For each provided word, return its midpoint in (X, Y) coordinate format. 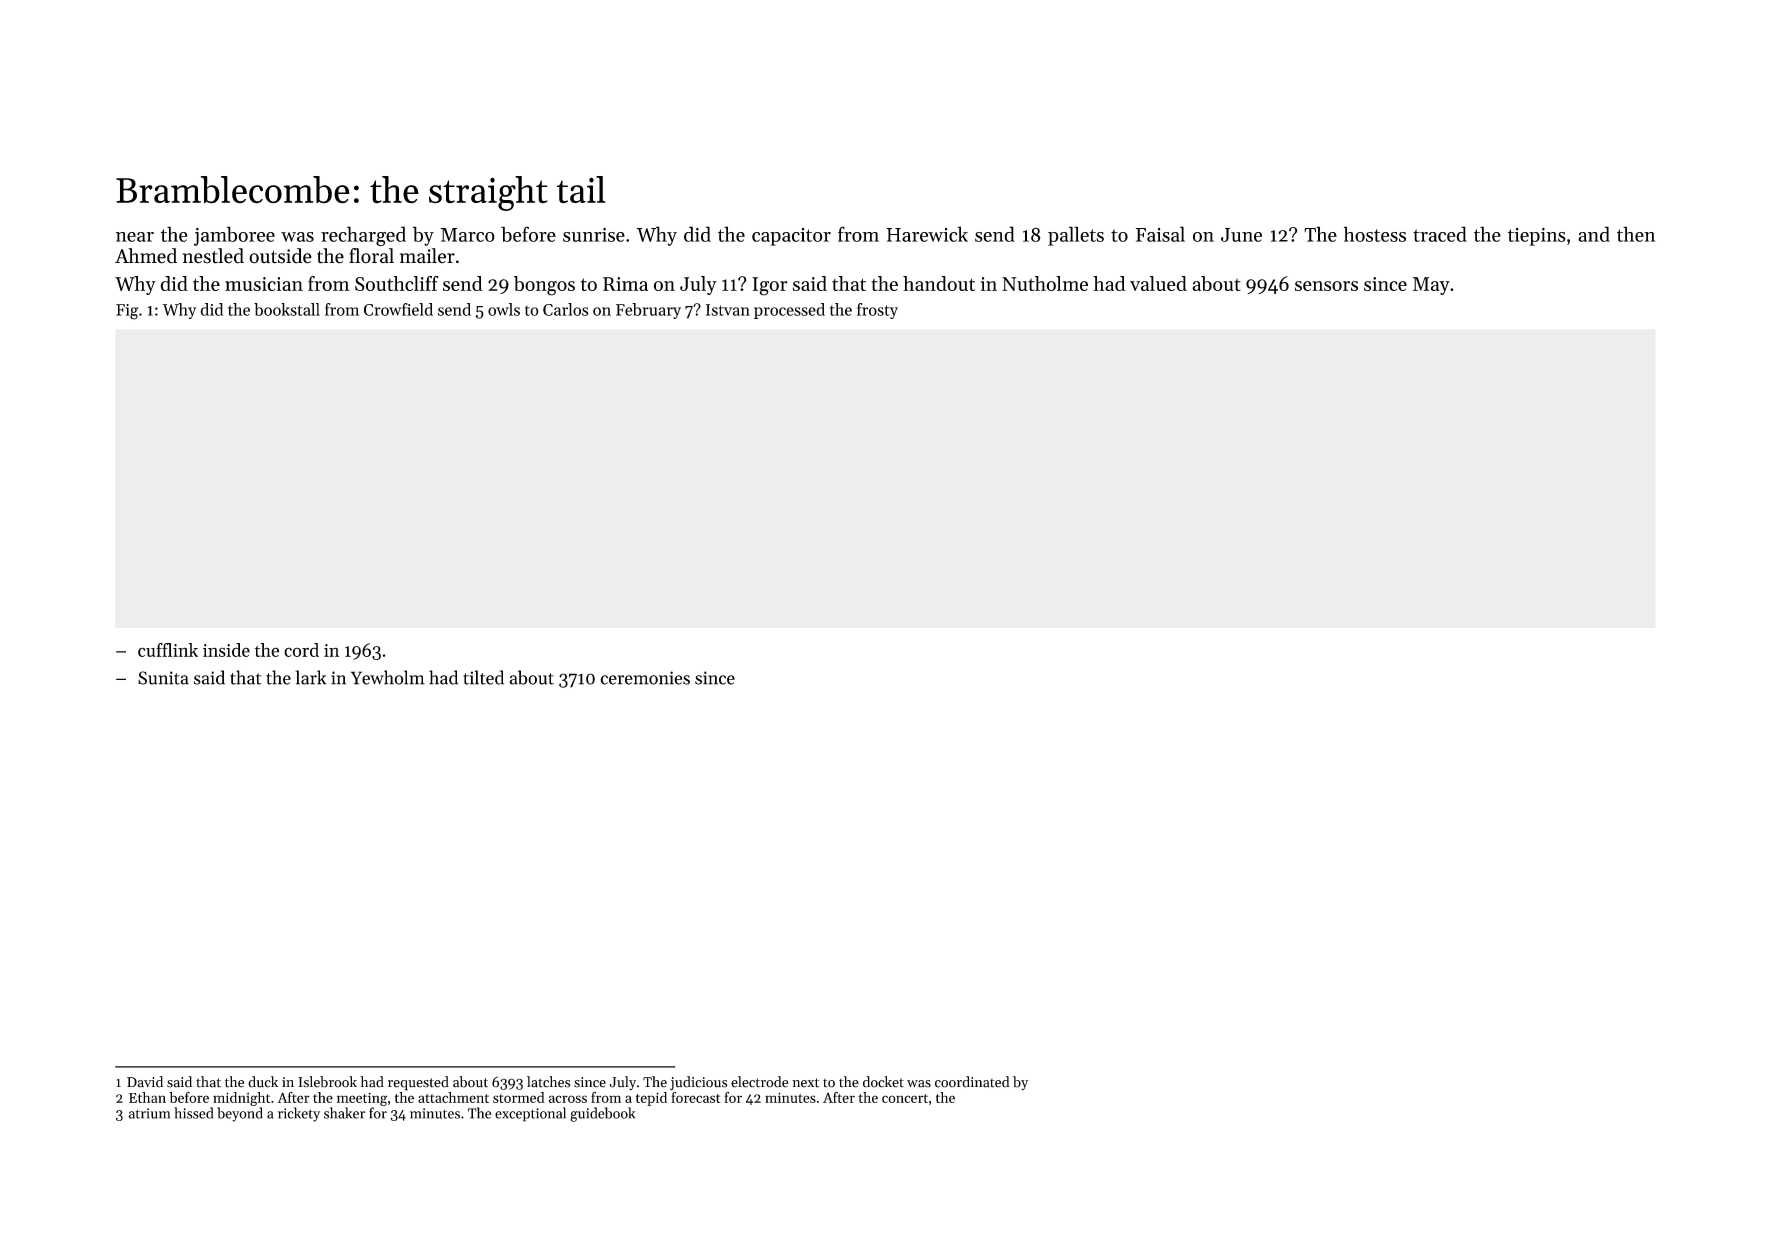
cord (301, 650)
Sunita (163, 678)
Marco (468, 235)
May (1431, 286)
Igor (770, 286)
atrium (149, 1113)
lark (310, 677)
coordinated (972, 1082)
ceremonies (645, 678)
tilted (483, 677)
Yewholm (387, 677)
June (1241, 235)
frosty (877, 311)
